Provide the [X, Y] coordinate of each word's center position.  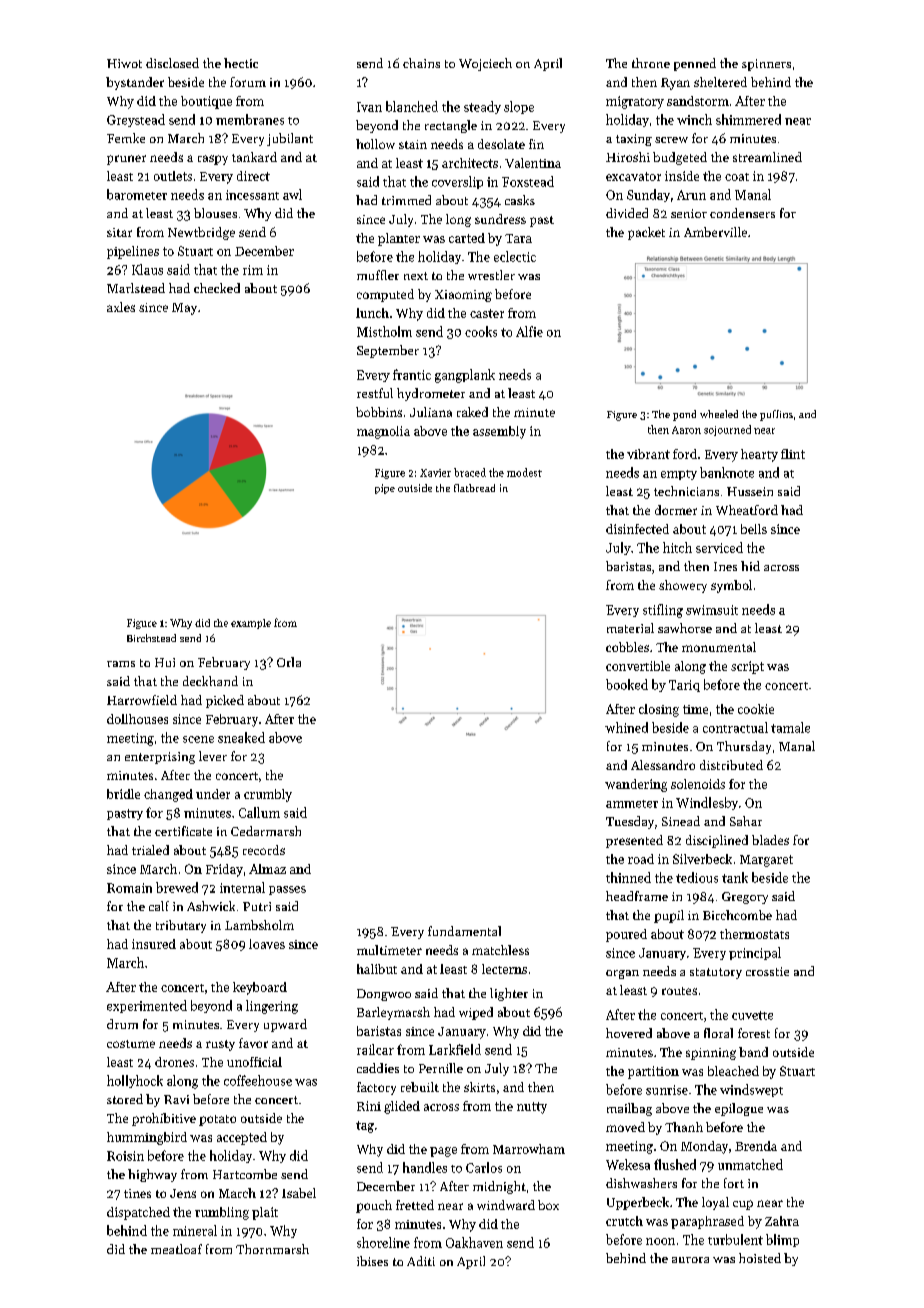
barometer [137, 194]
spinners [766, 65]
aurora [690, 1260]
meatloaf [176, 1249]
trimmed [406, 200]
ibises [372, 1261]
